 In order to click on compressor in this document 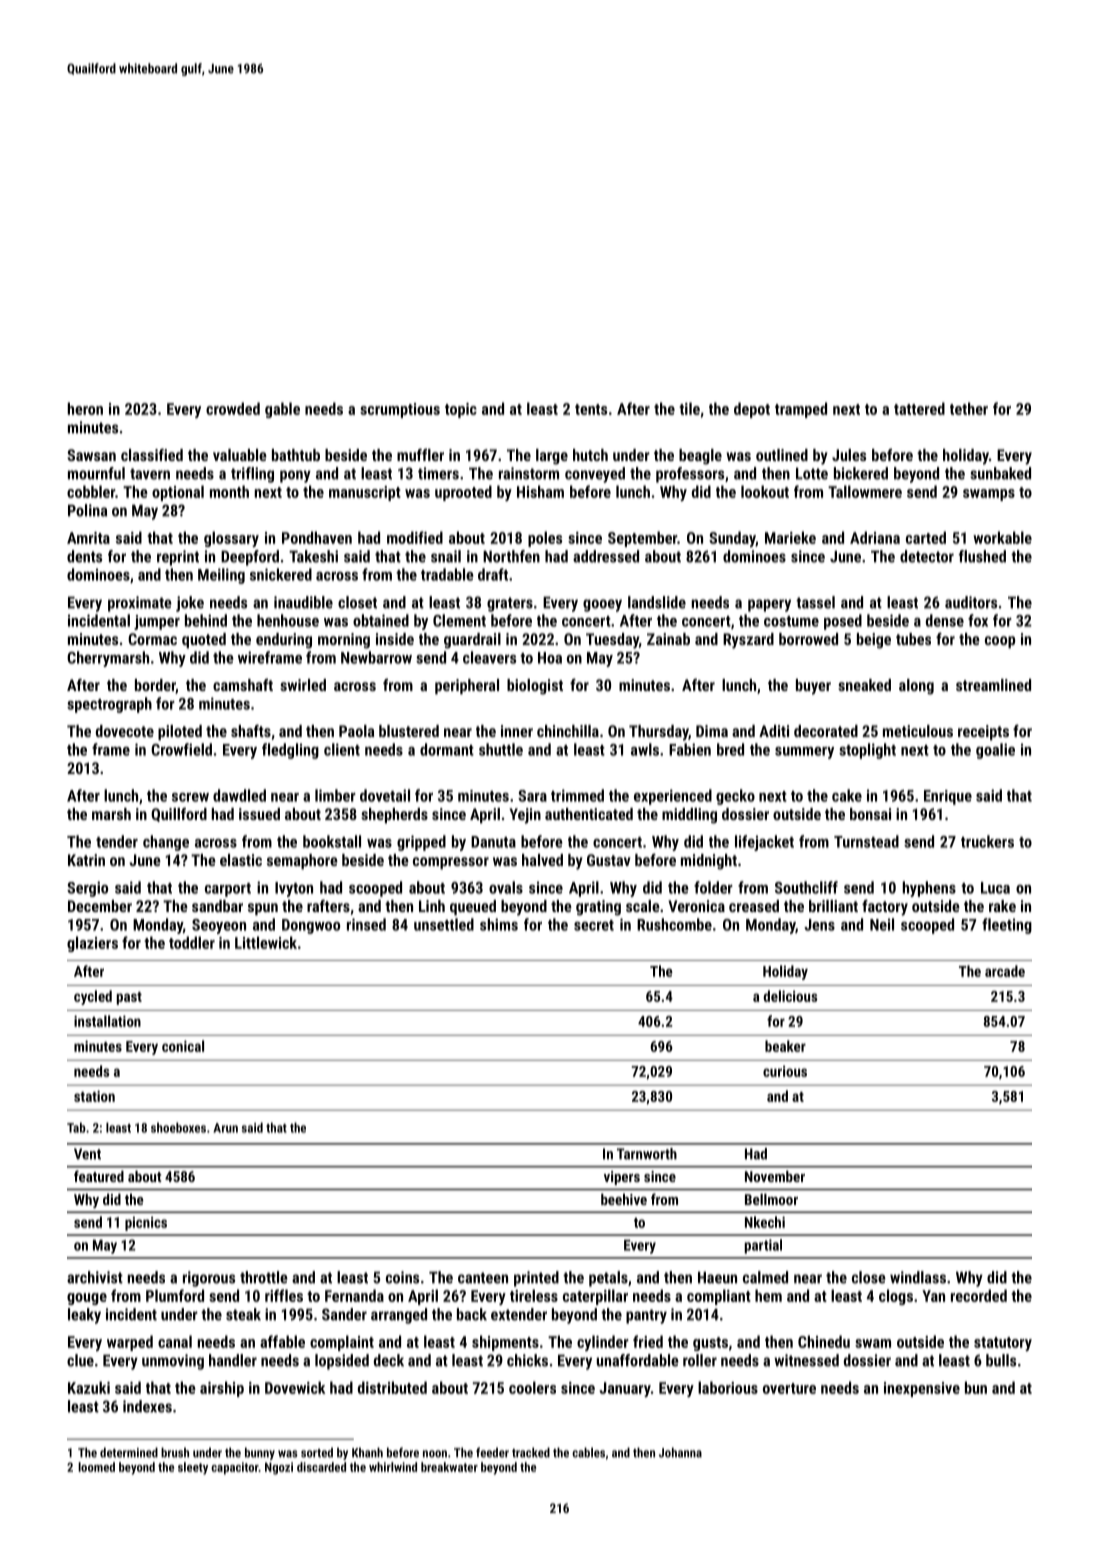, I will do `click(451, 863)`.
